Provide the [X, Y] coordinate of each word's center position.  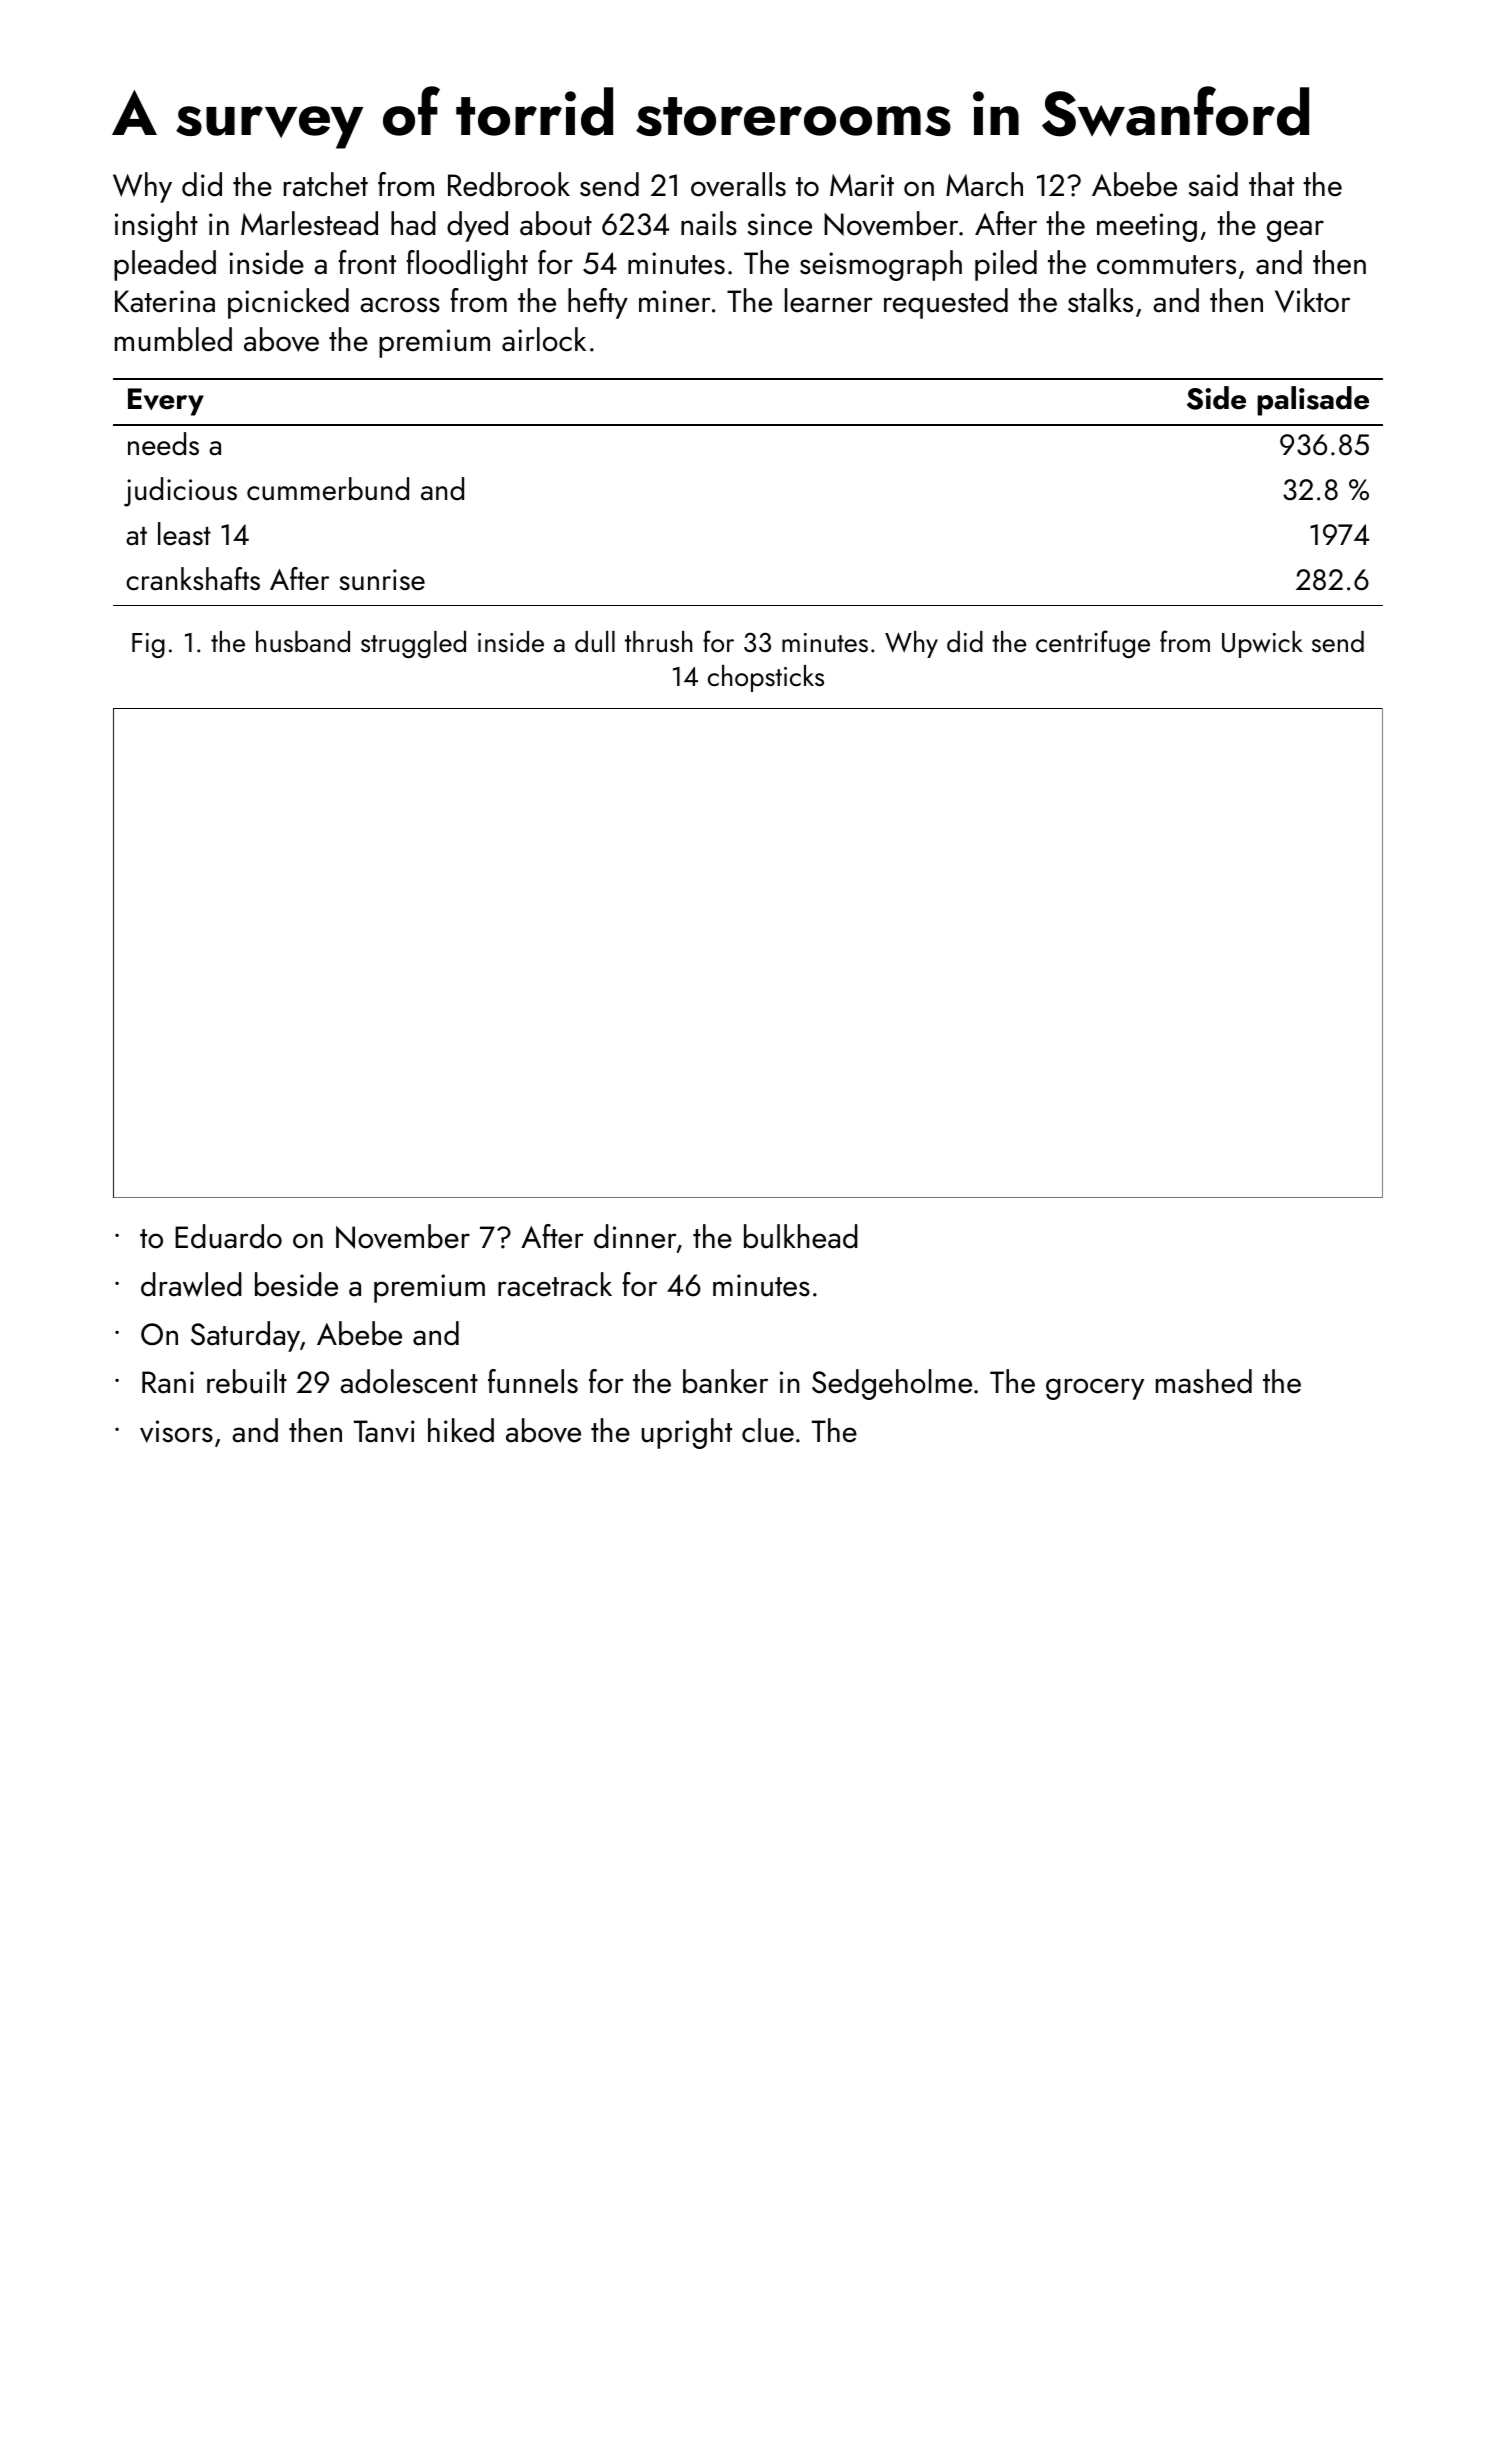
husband [303, 641]
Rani [168, 1382]
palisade [1313, 401]
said [1213, 184]
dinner [635, 1236]
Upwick [1262, 644]
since [780, 224]
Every [166, 402]
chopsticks [766, 678]
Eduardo [228, 1236]
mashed [1204, 1381]
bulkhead [801, 1236]
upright [687, 1433]
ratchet [326, 184]
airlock [544, 339]
